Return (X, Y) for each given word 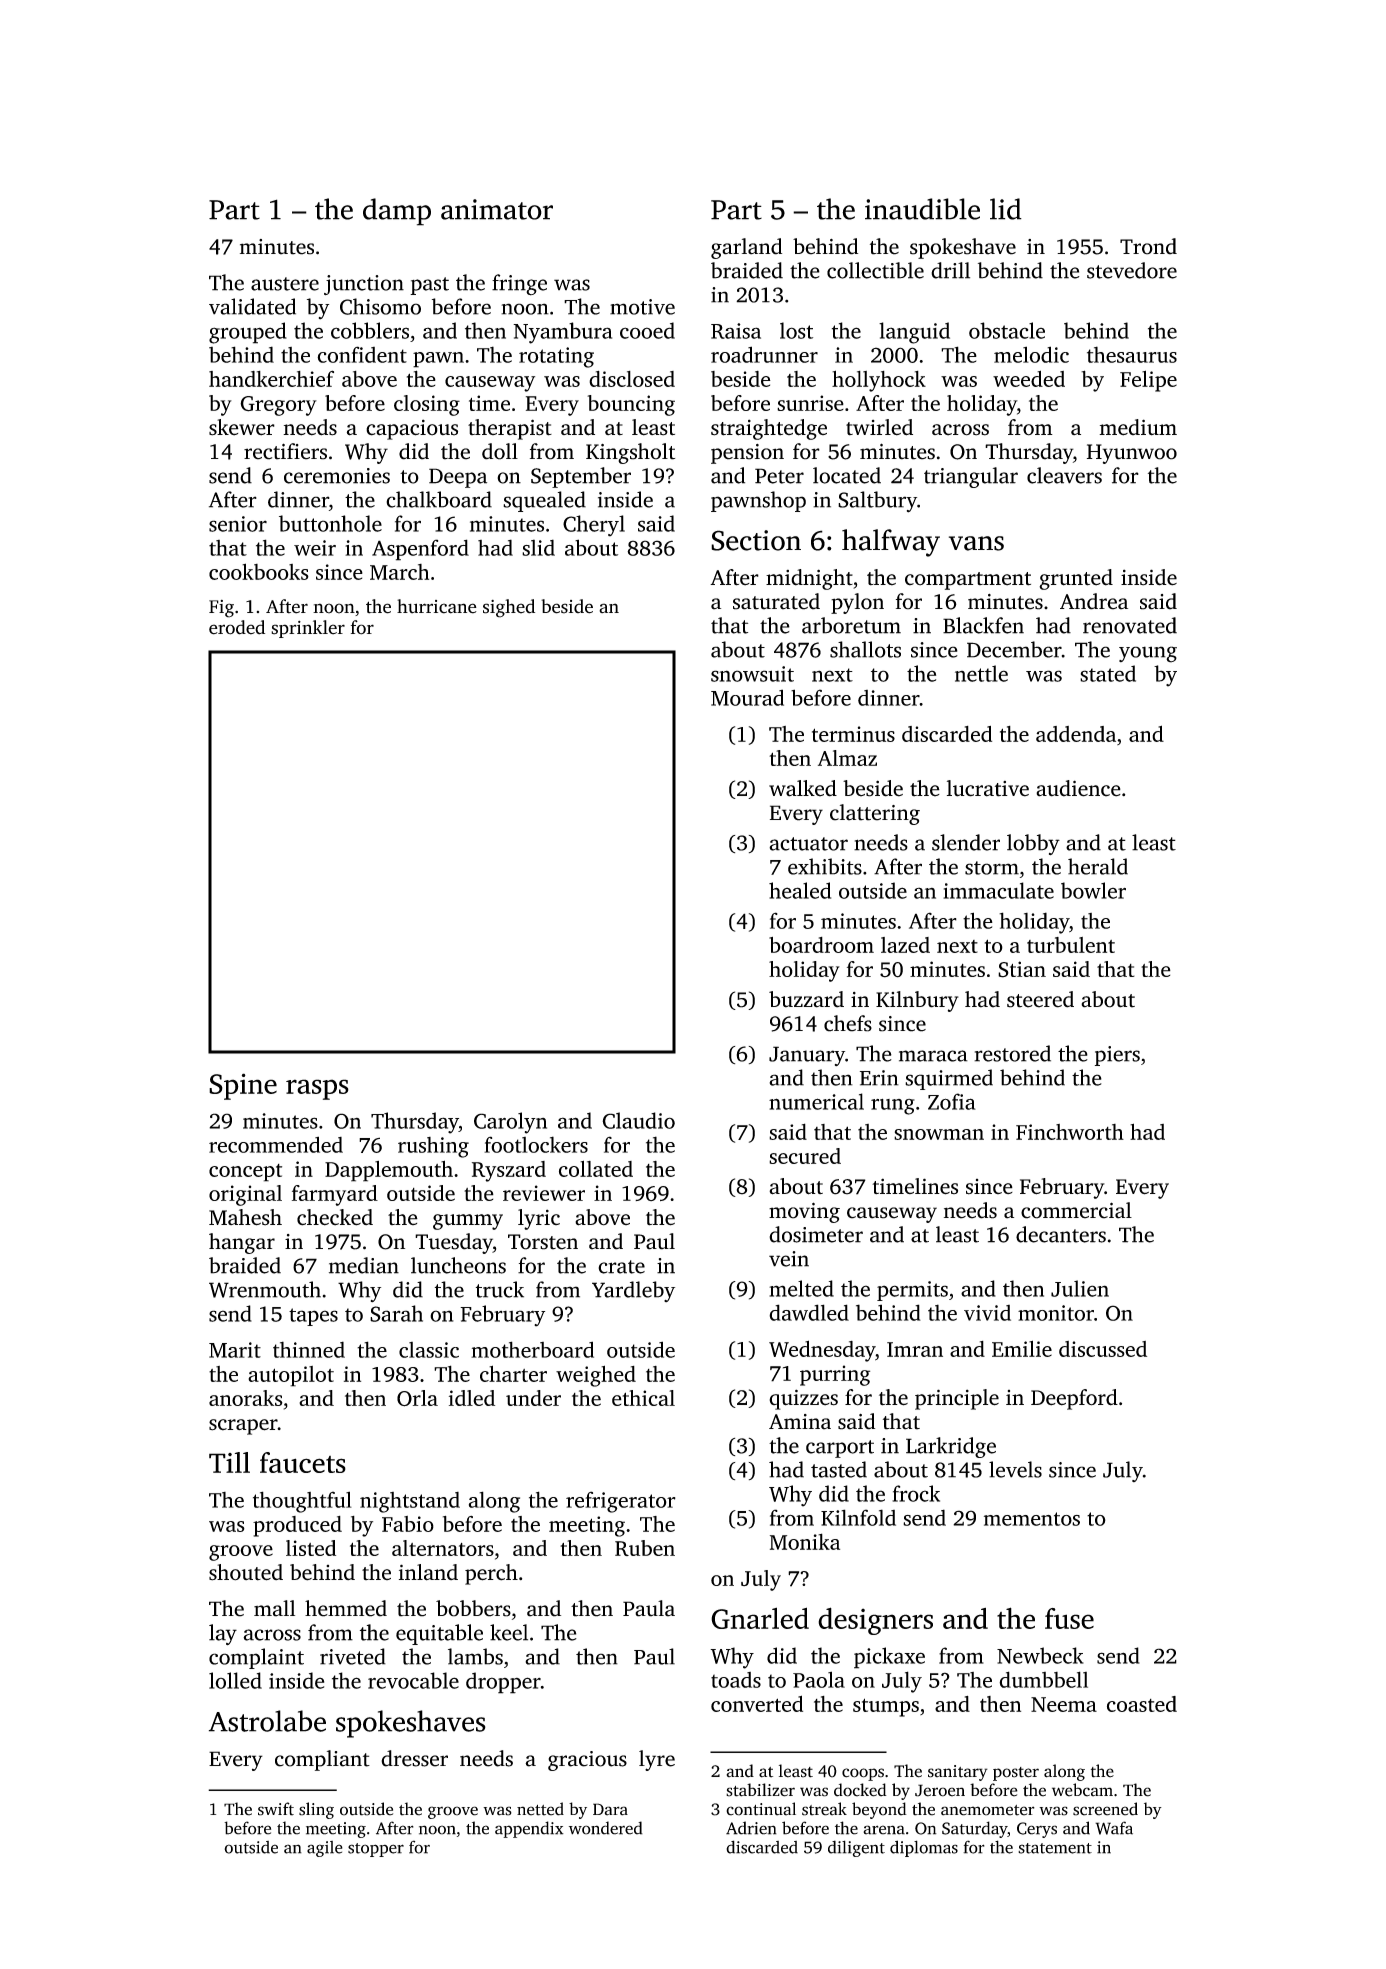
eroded (237, 627)
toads (736, 1680)
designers (875, 1621)
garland (746, 248)
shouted (246, 1572)
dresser (414, 1758)
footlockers (536, 1144)
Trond (1148, 246)
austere (285, 284)
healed (800, 890)
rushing (433, 1147)
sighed (509, 608)
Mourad (747, 697)
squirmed (949, 1079)
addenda (1076, 734)
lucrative (988, 788)
